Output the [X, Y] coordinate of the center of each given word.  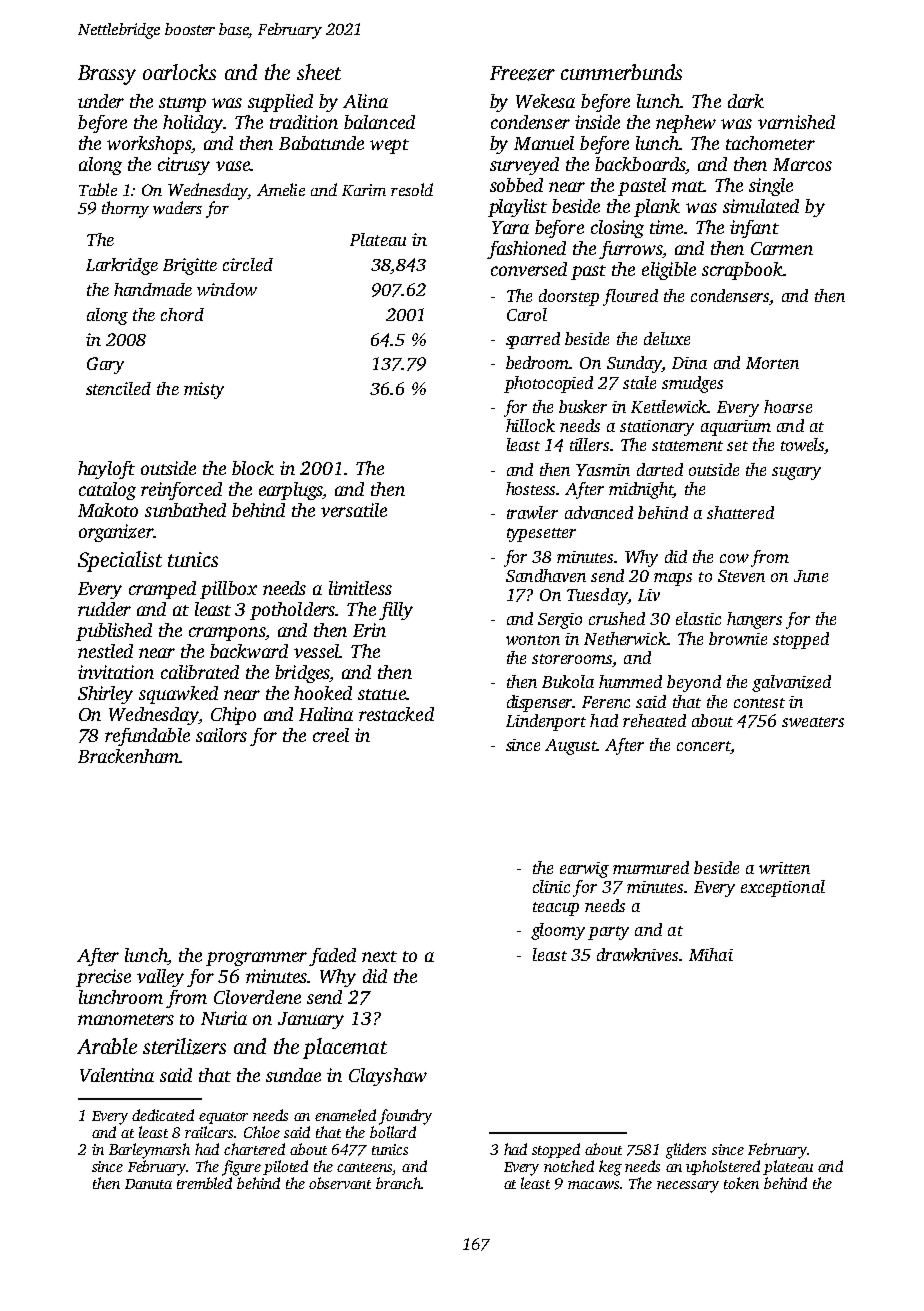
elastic [698, 618]
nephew [686, 124]
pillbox [228, 590]
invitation [116, 672]
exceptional [783, 888]
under [101, 101]
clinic [551, 886]
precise [103, 978]
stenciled [118, 388]
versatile [354, 510]
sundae [293, 1075]
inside [597, 122]
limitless [360, 588]
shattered [740, 512]
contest [759, 703]
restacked [396, 714]
